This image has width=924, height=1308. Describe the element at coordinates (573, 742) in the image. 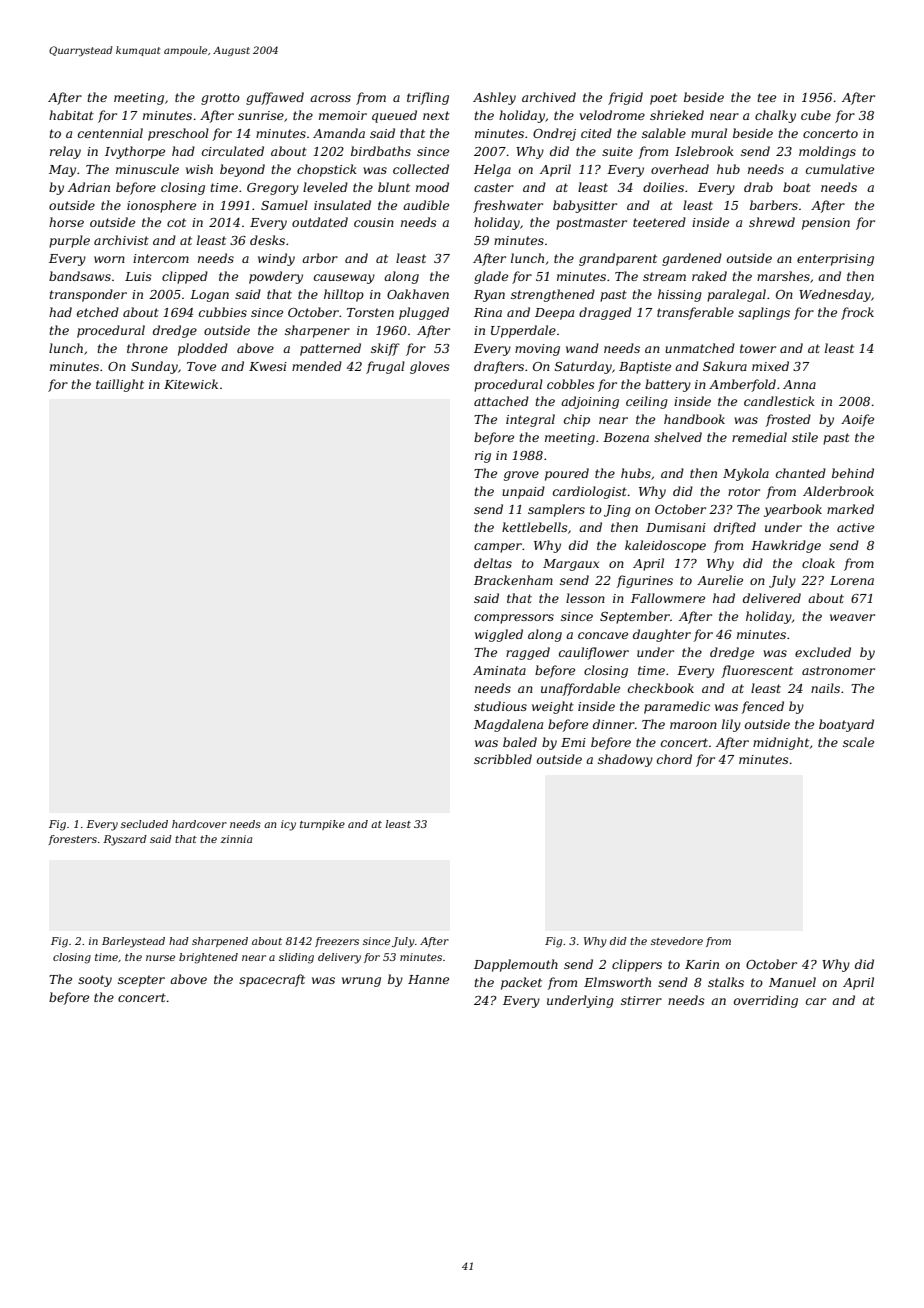

I see `Emi` at that location.
